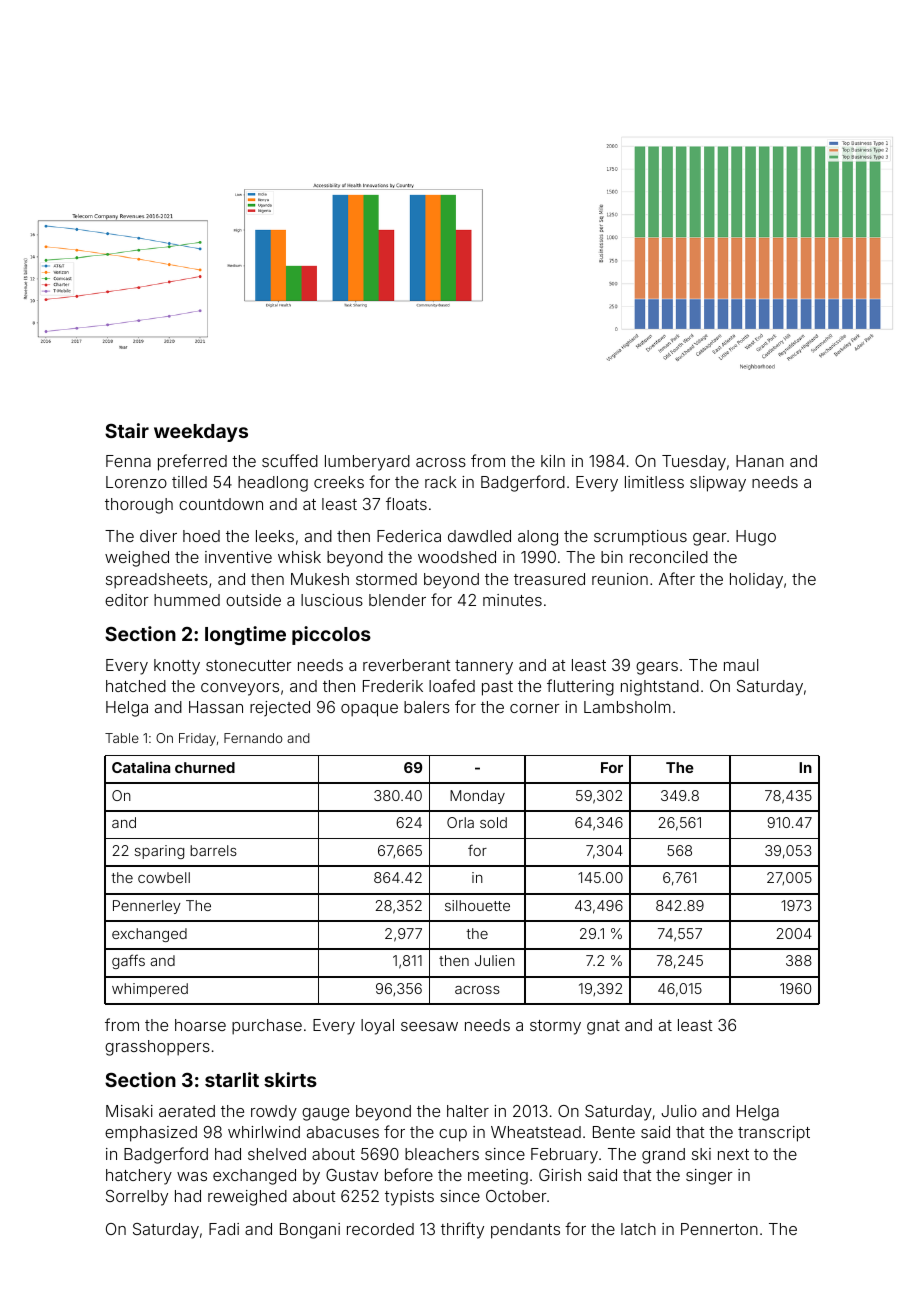  Describe the element at coordinates (612, 557) in the document. I see `bin` at that location.
